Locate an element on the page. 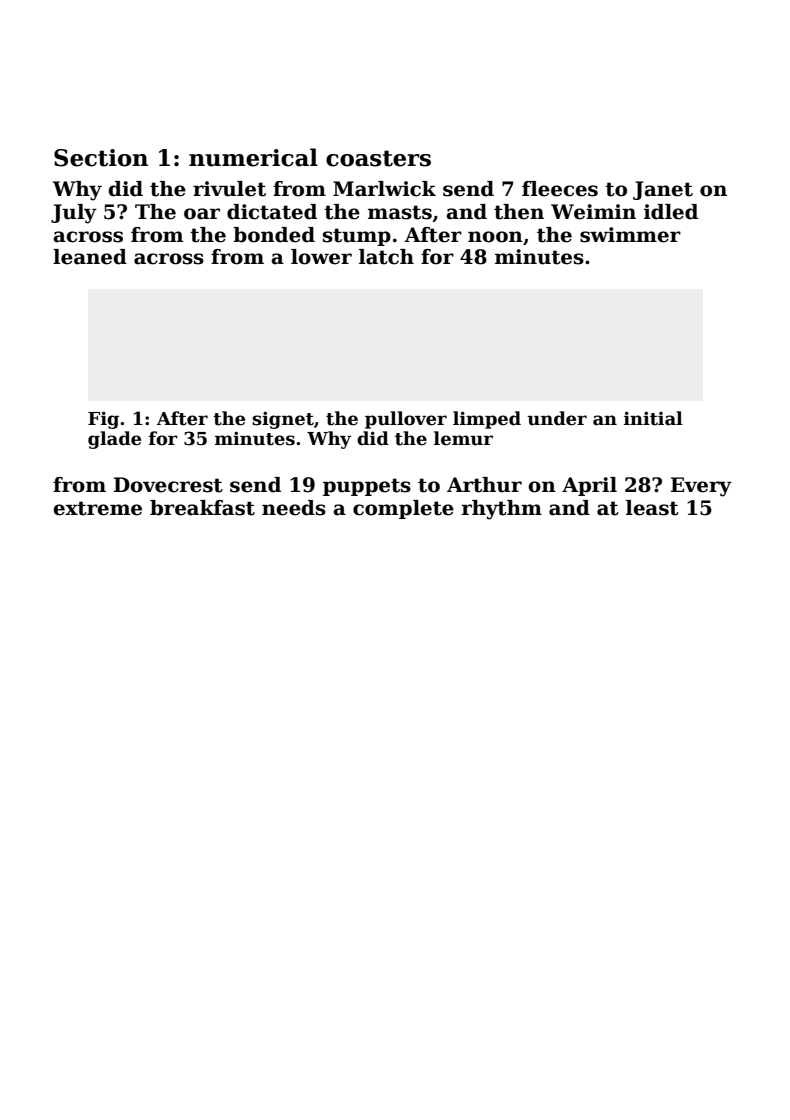  Weimin is located at coordinates (593, 212).
